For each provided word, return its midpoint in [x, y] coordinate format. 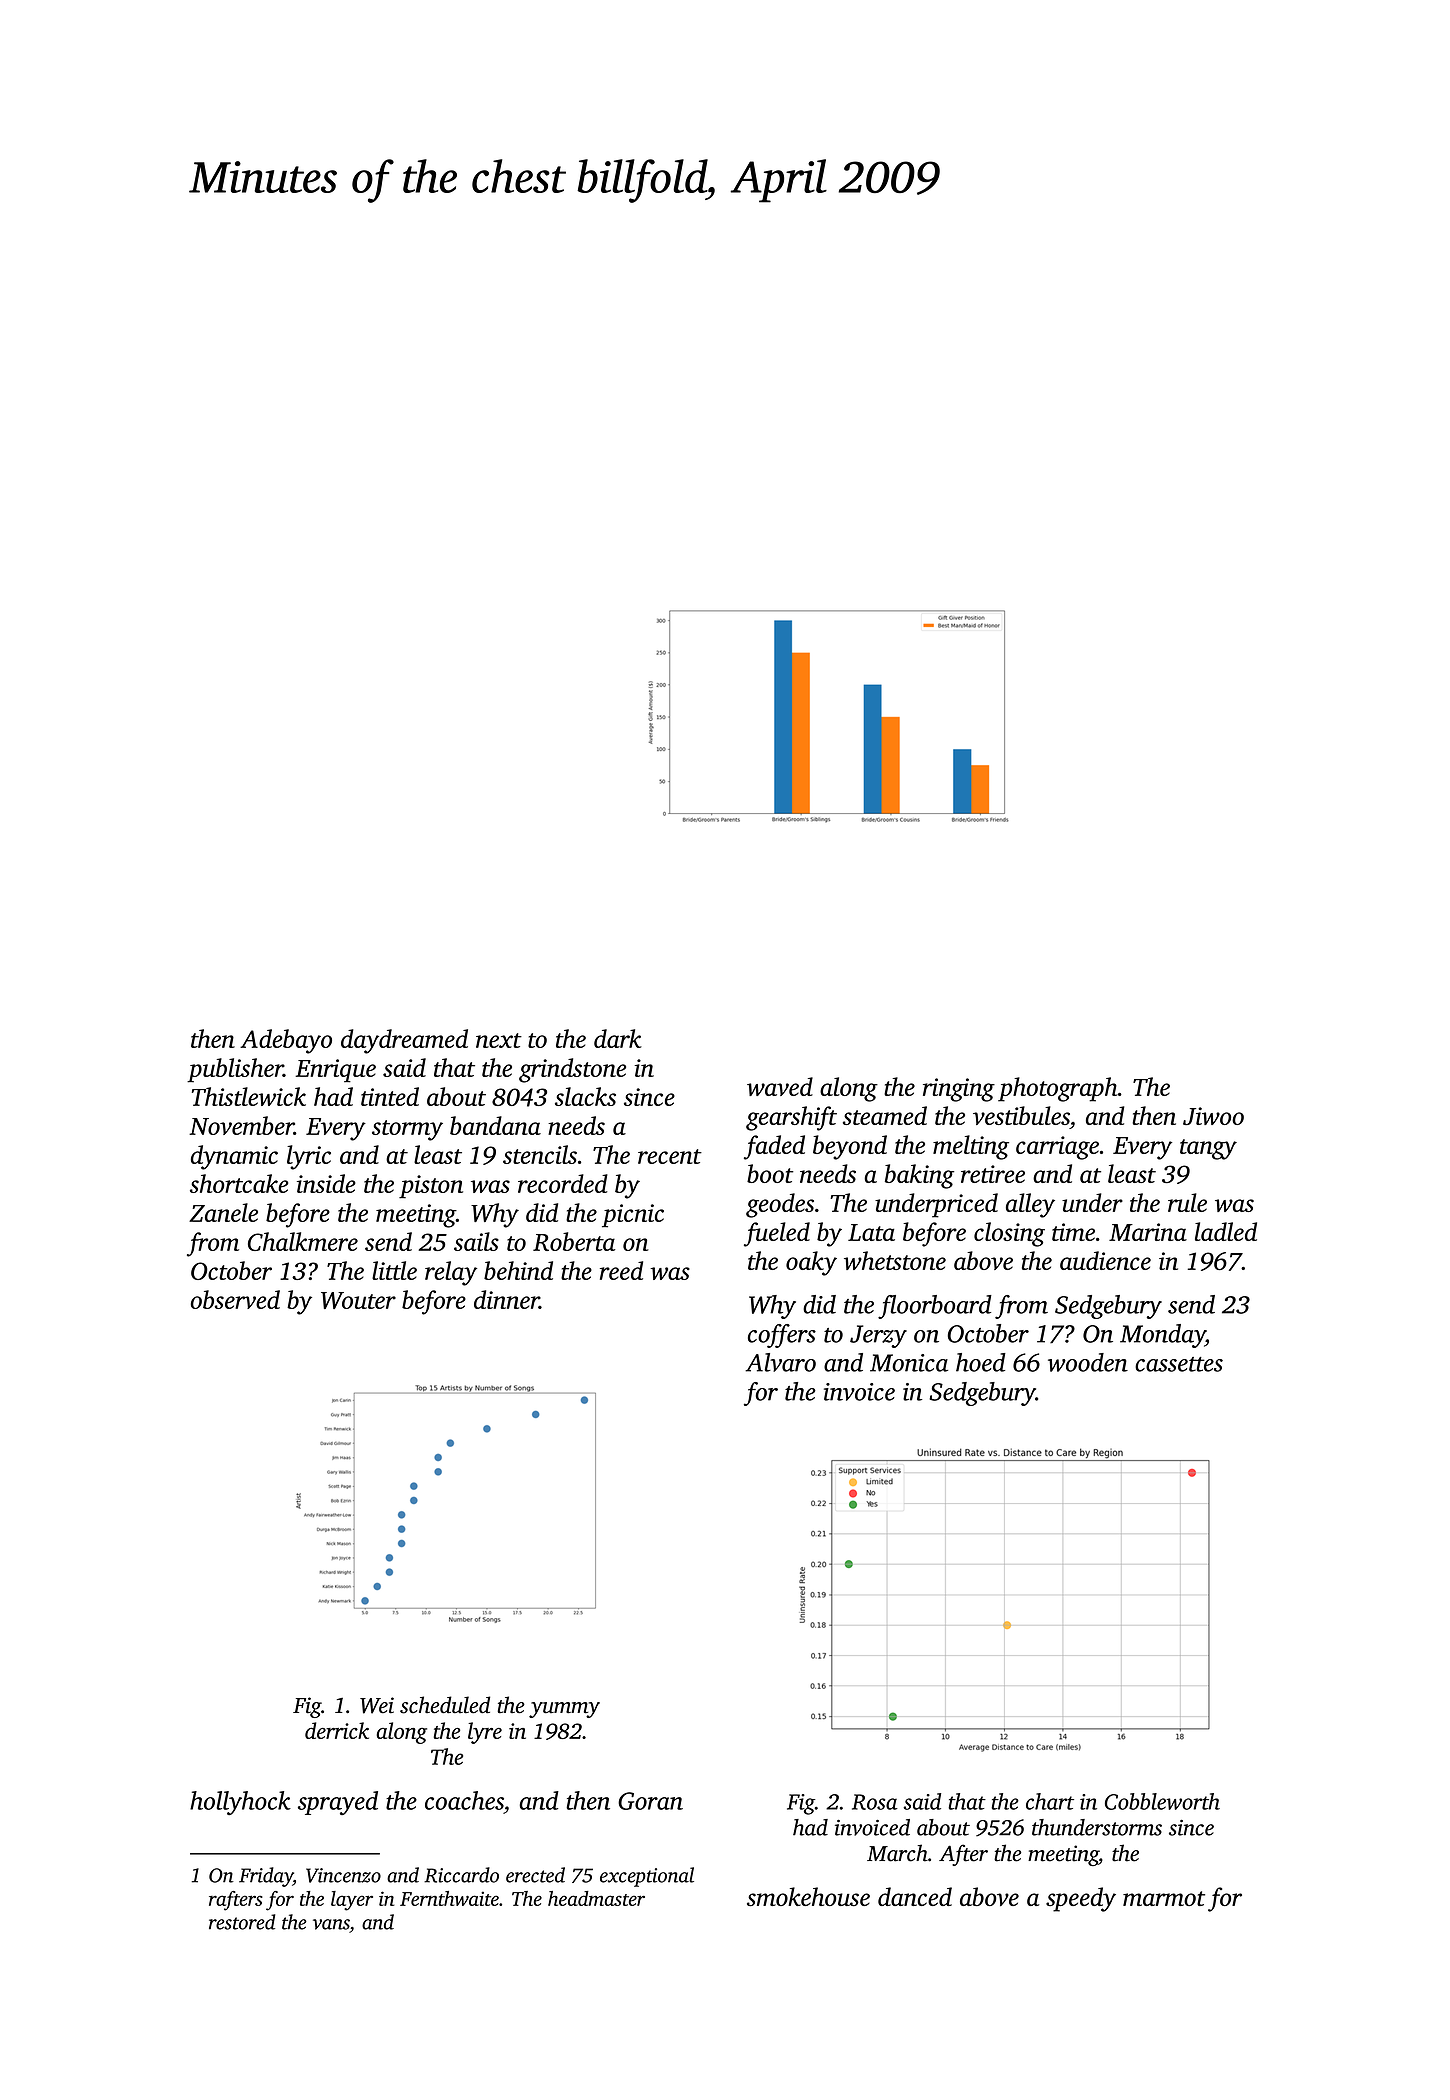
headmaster [596, 1898]
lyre [485, 1733]
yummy [564, 1710]
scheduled [445, 1705]
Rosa [875, 1802]
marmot [1164, 1898]
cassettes [1179, 1364]
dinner [506, 1299]
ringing [959, 1090]
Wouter [358, 1300]
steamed [885, 1115]
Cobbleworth [1162, 1801]
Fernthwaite [449, 1898]
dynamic [234, 1157]
